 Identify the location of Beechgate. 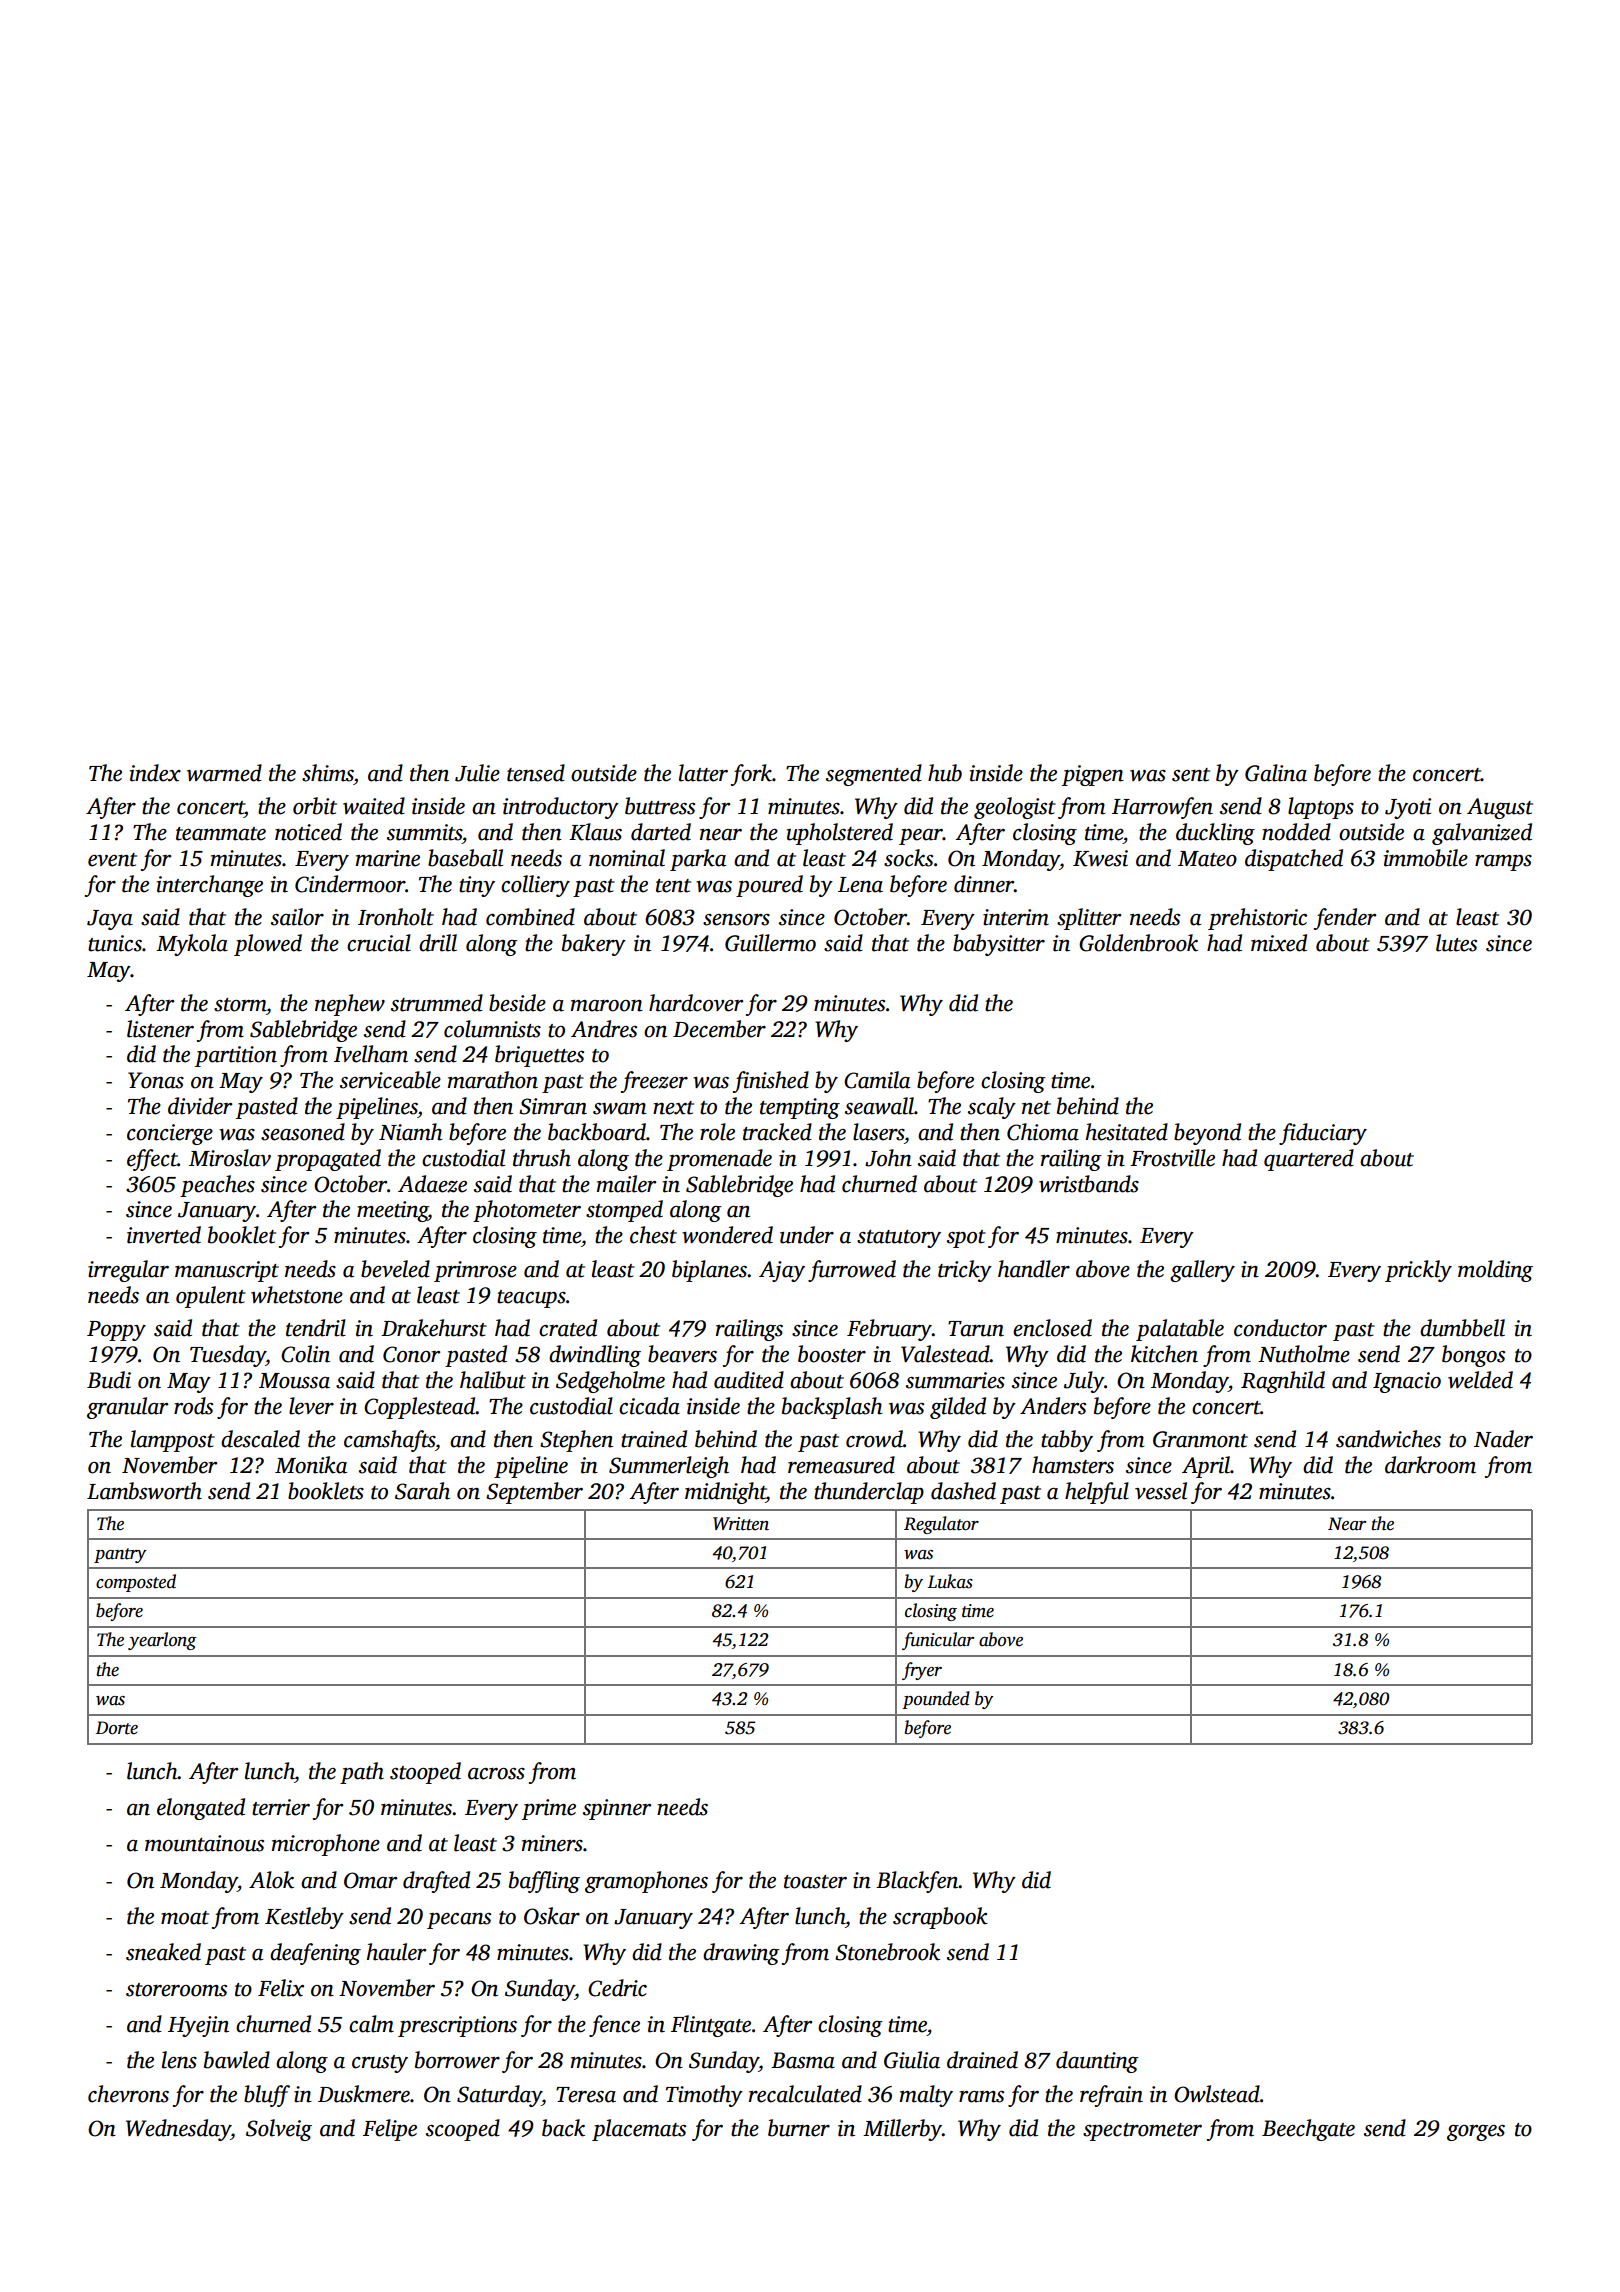
(1308, 2130).
